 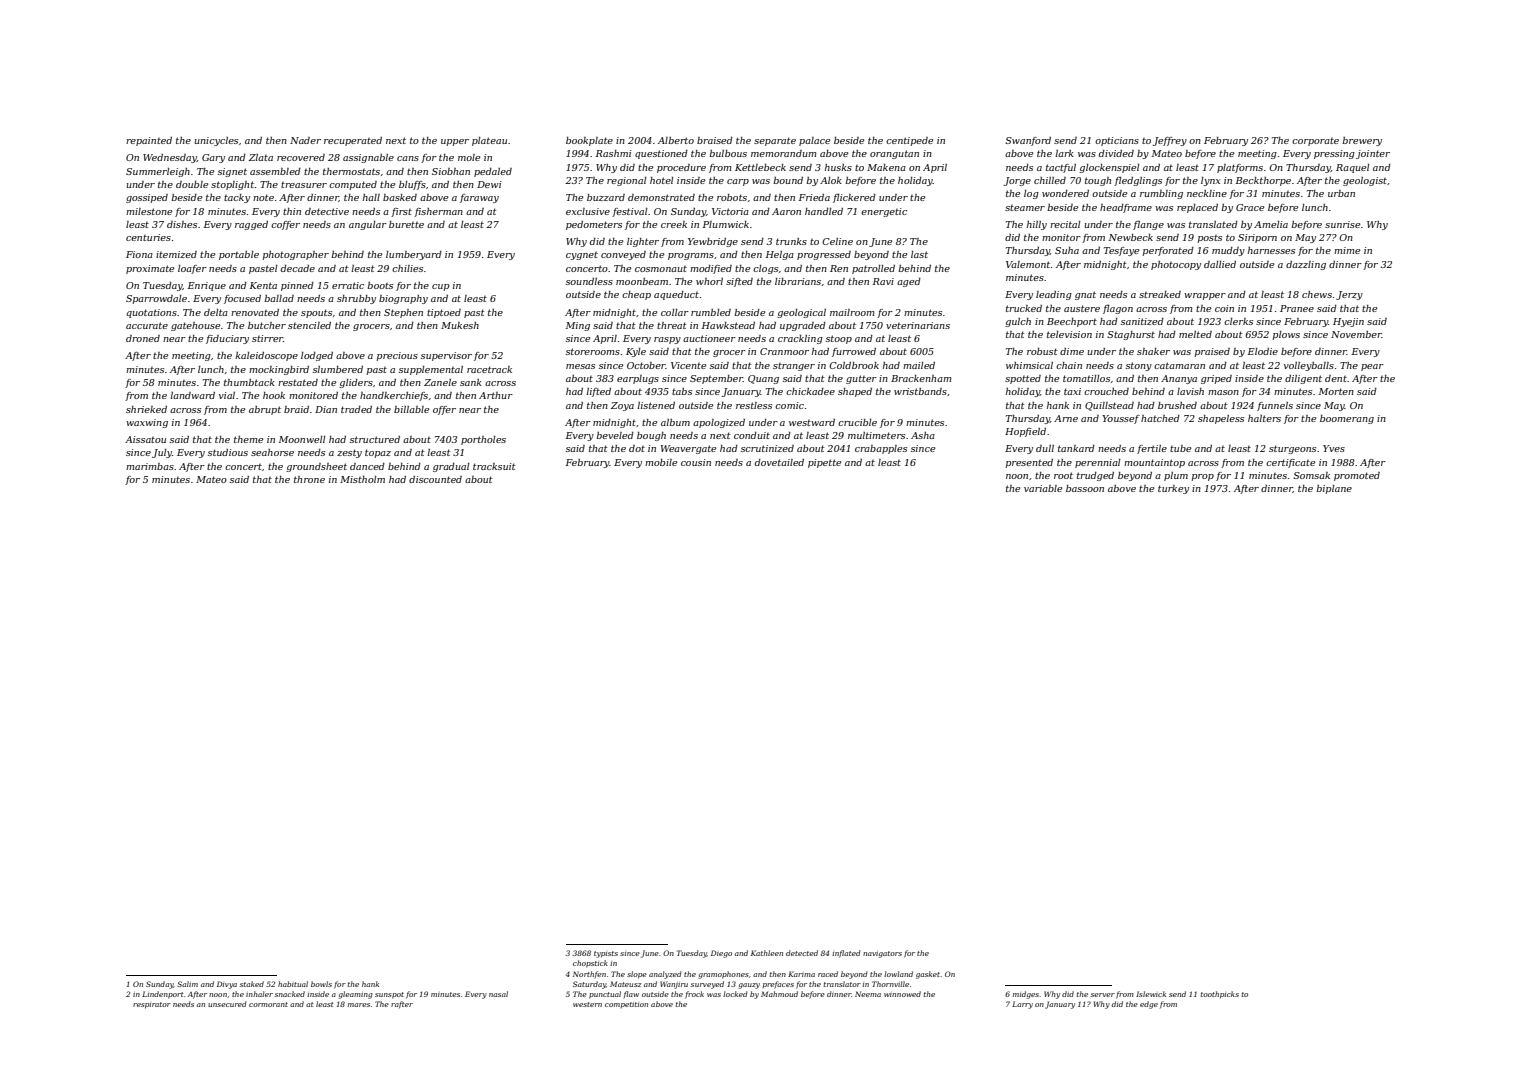 What do you see at coordinates (293, 984) in the screenshot?
I see `habitual` at bounding box center [293, 984].
